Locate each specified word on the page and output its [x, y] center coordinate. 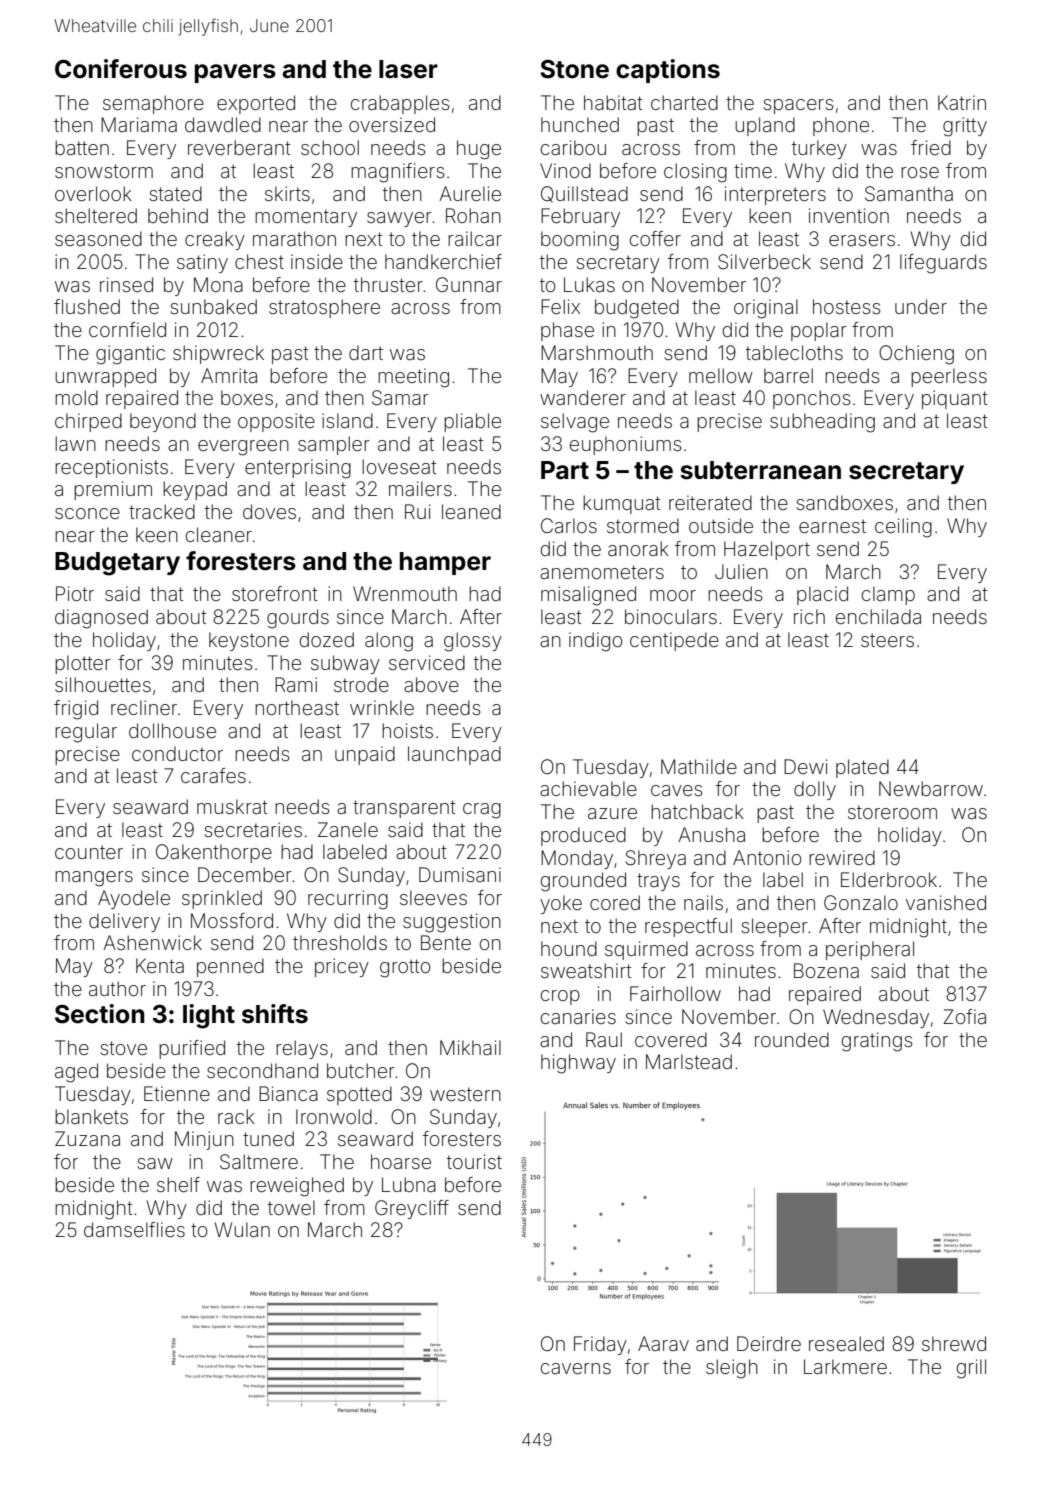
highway [578, 1064]
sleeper [775, 927]
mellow [721, 375]
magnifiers [398, 173]
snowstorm [104, 171]
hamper [445, 563]
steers [887, 640]
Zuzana [87, 1138]
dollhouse [172, 730]
